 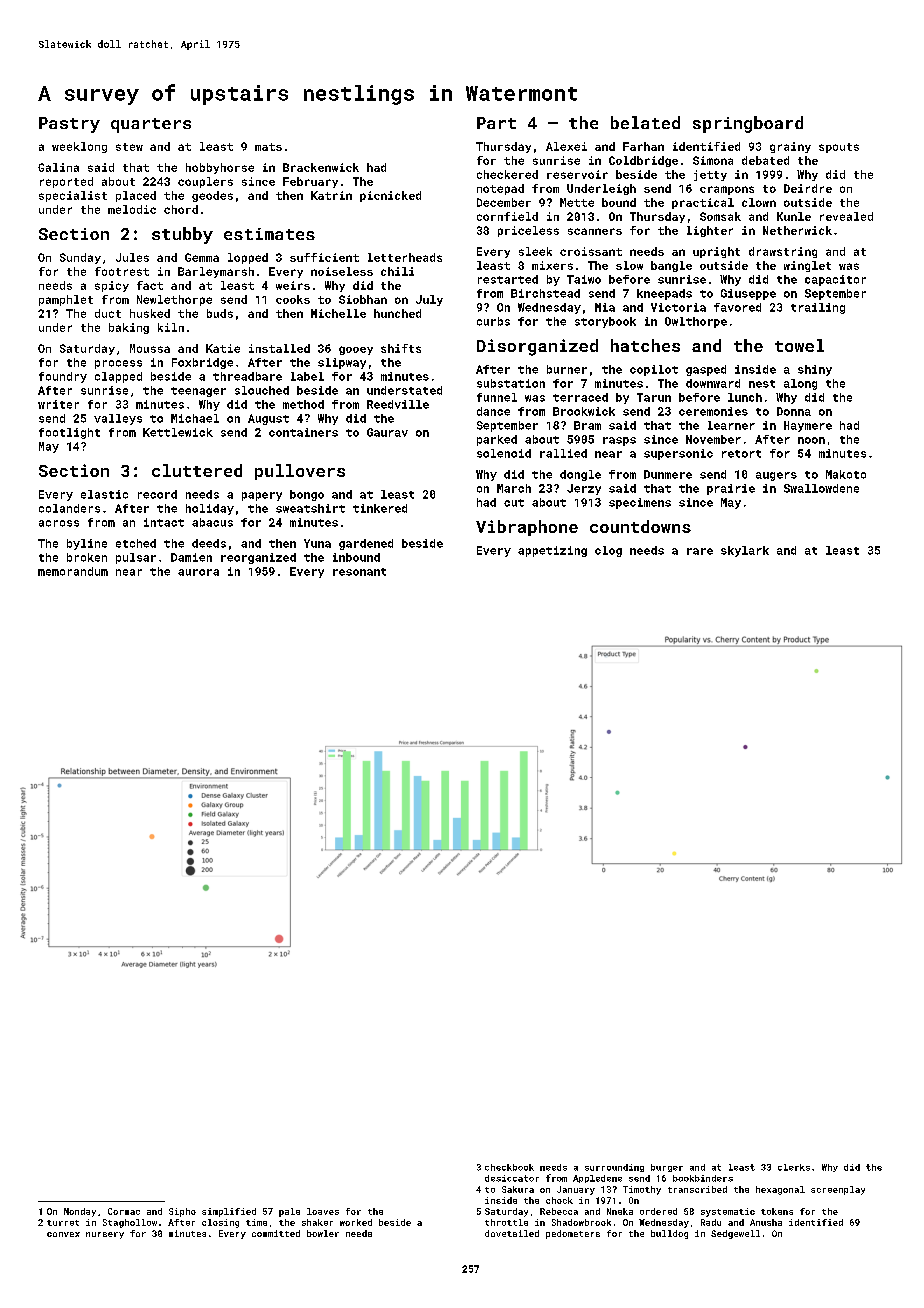 I want to click on simplified, so click(x=229, y=1212).
